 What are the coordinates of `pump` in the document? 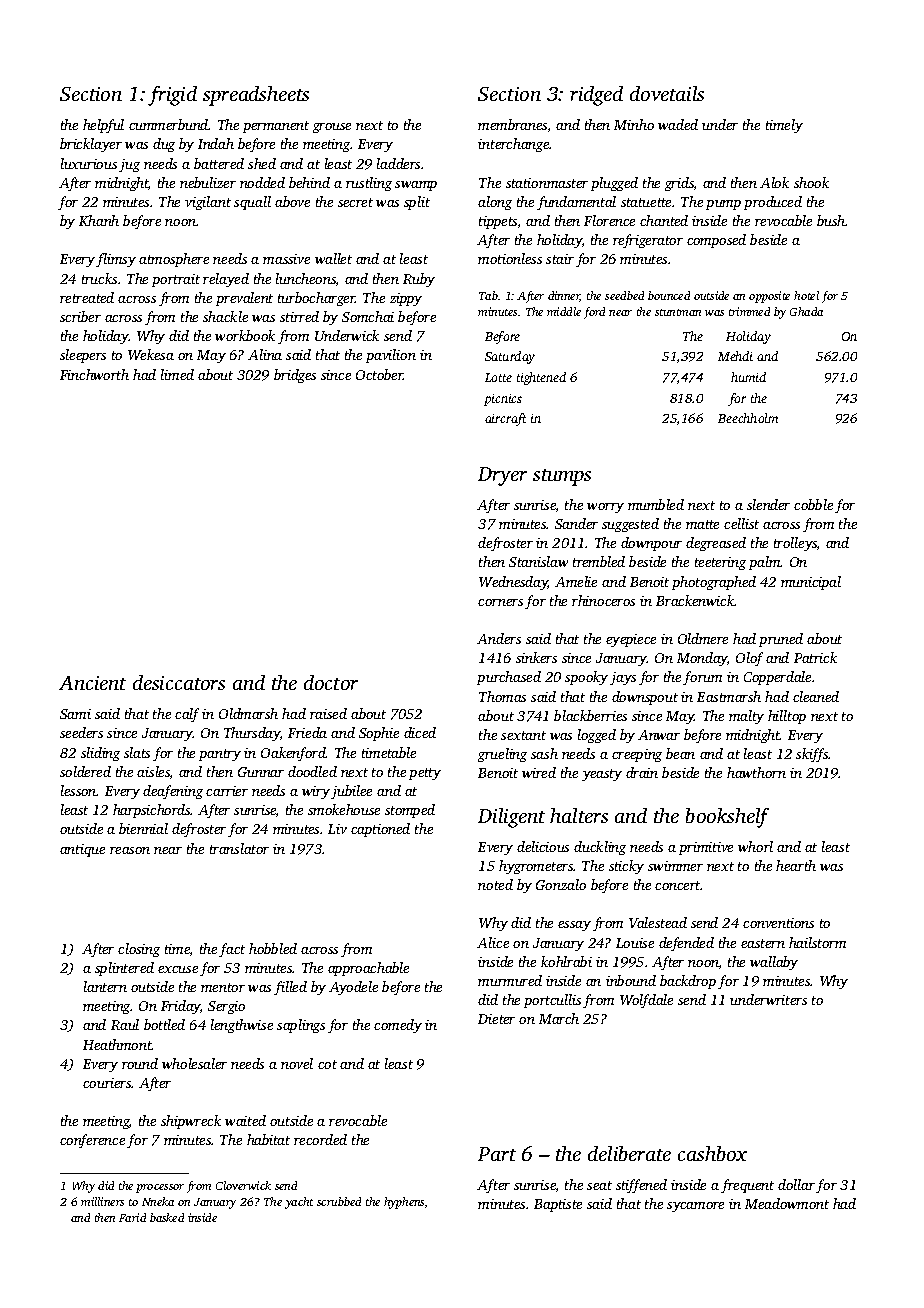 It's located at (723, 205).
